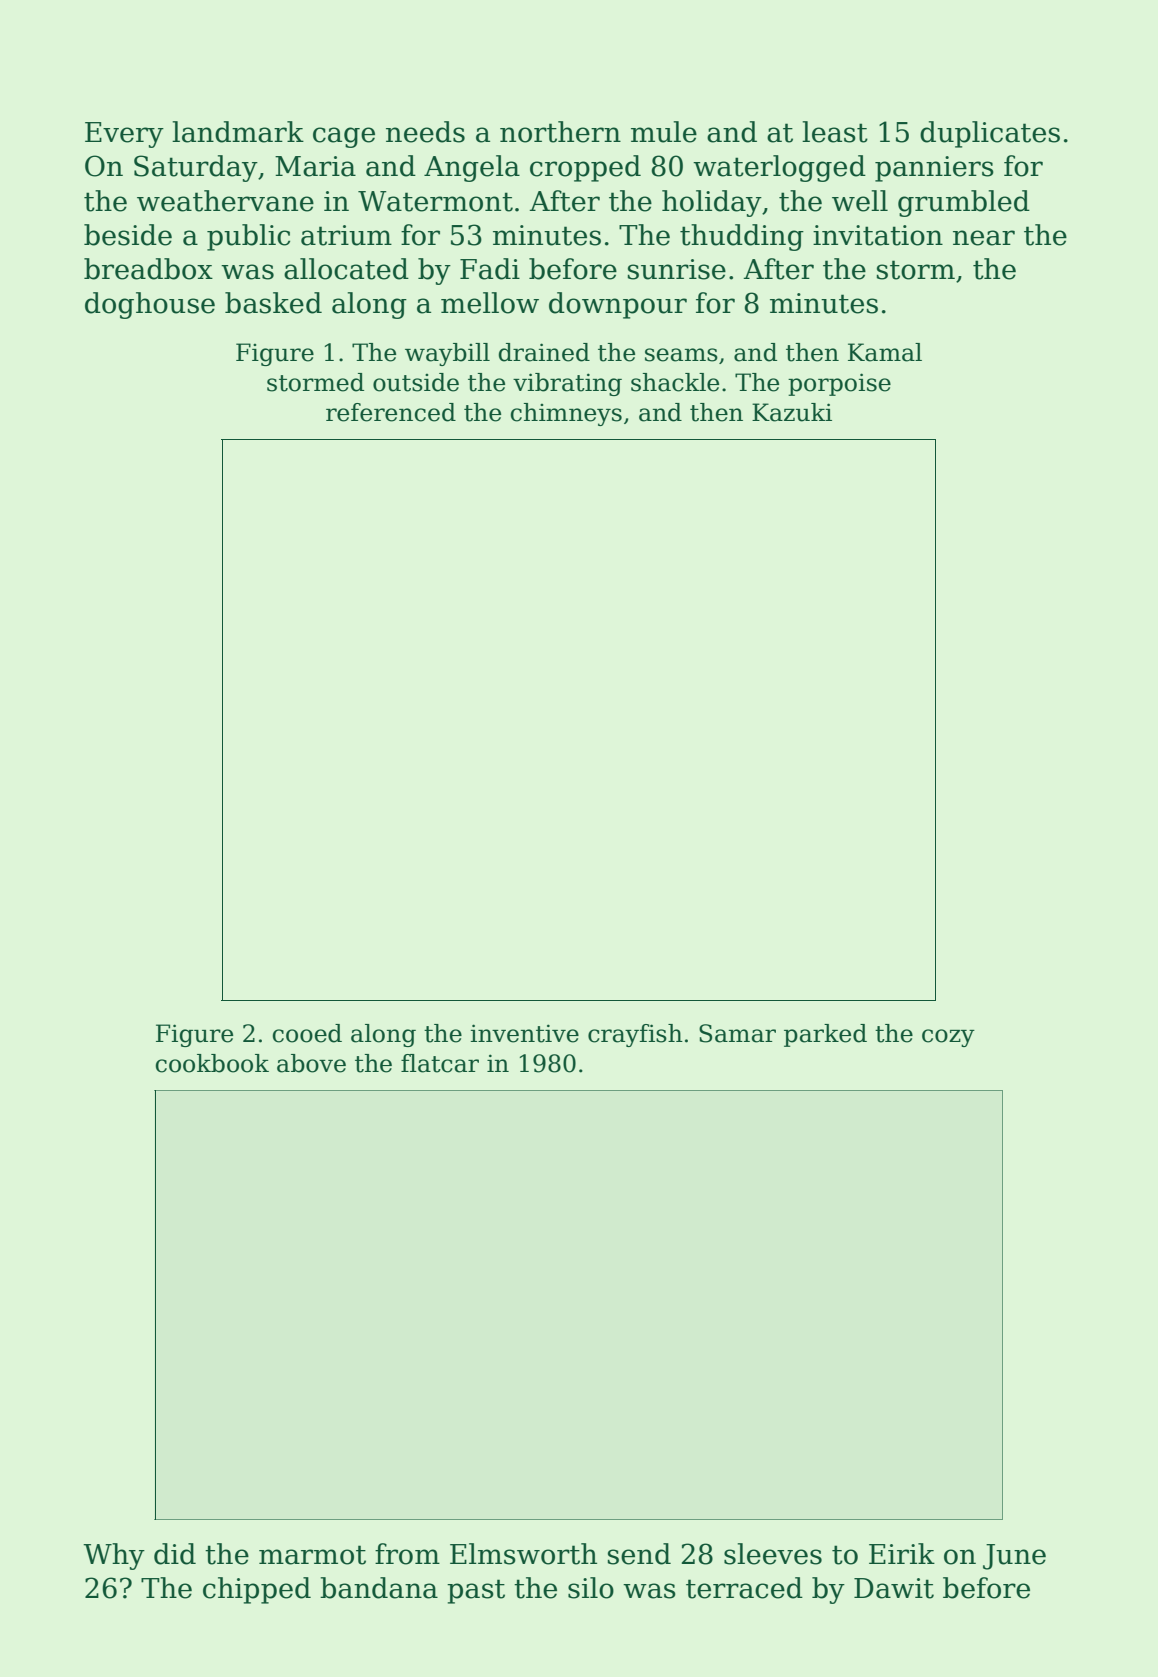 The height and width of the page is (1677, 1158). What do you see at coordinates (148, 269) in the page?
I see `breadbox` at bounding box center [148, 269].
